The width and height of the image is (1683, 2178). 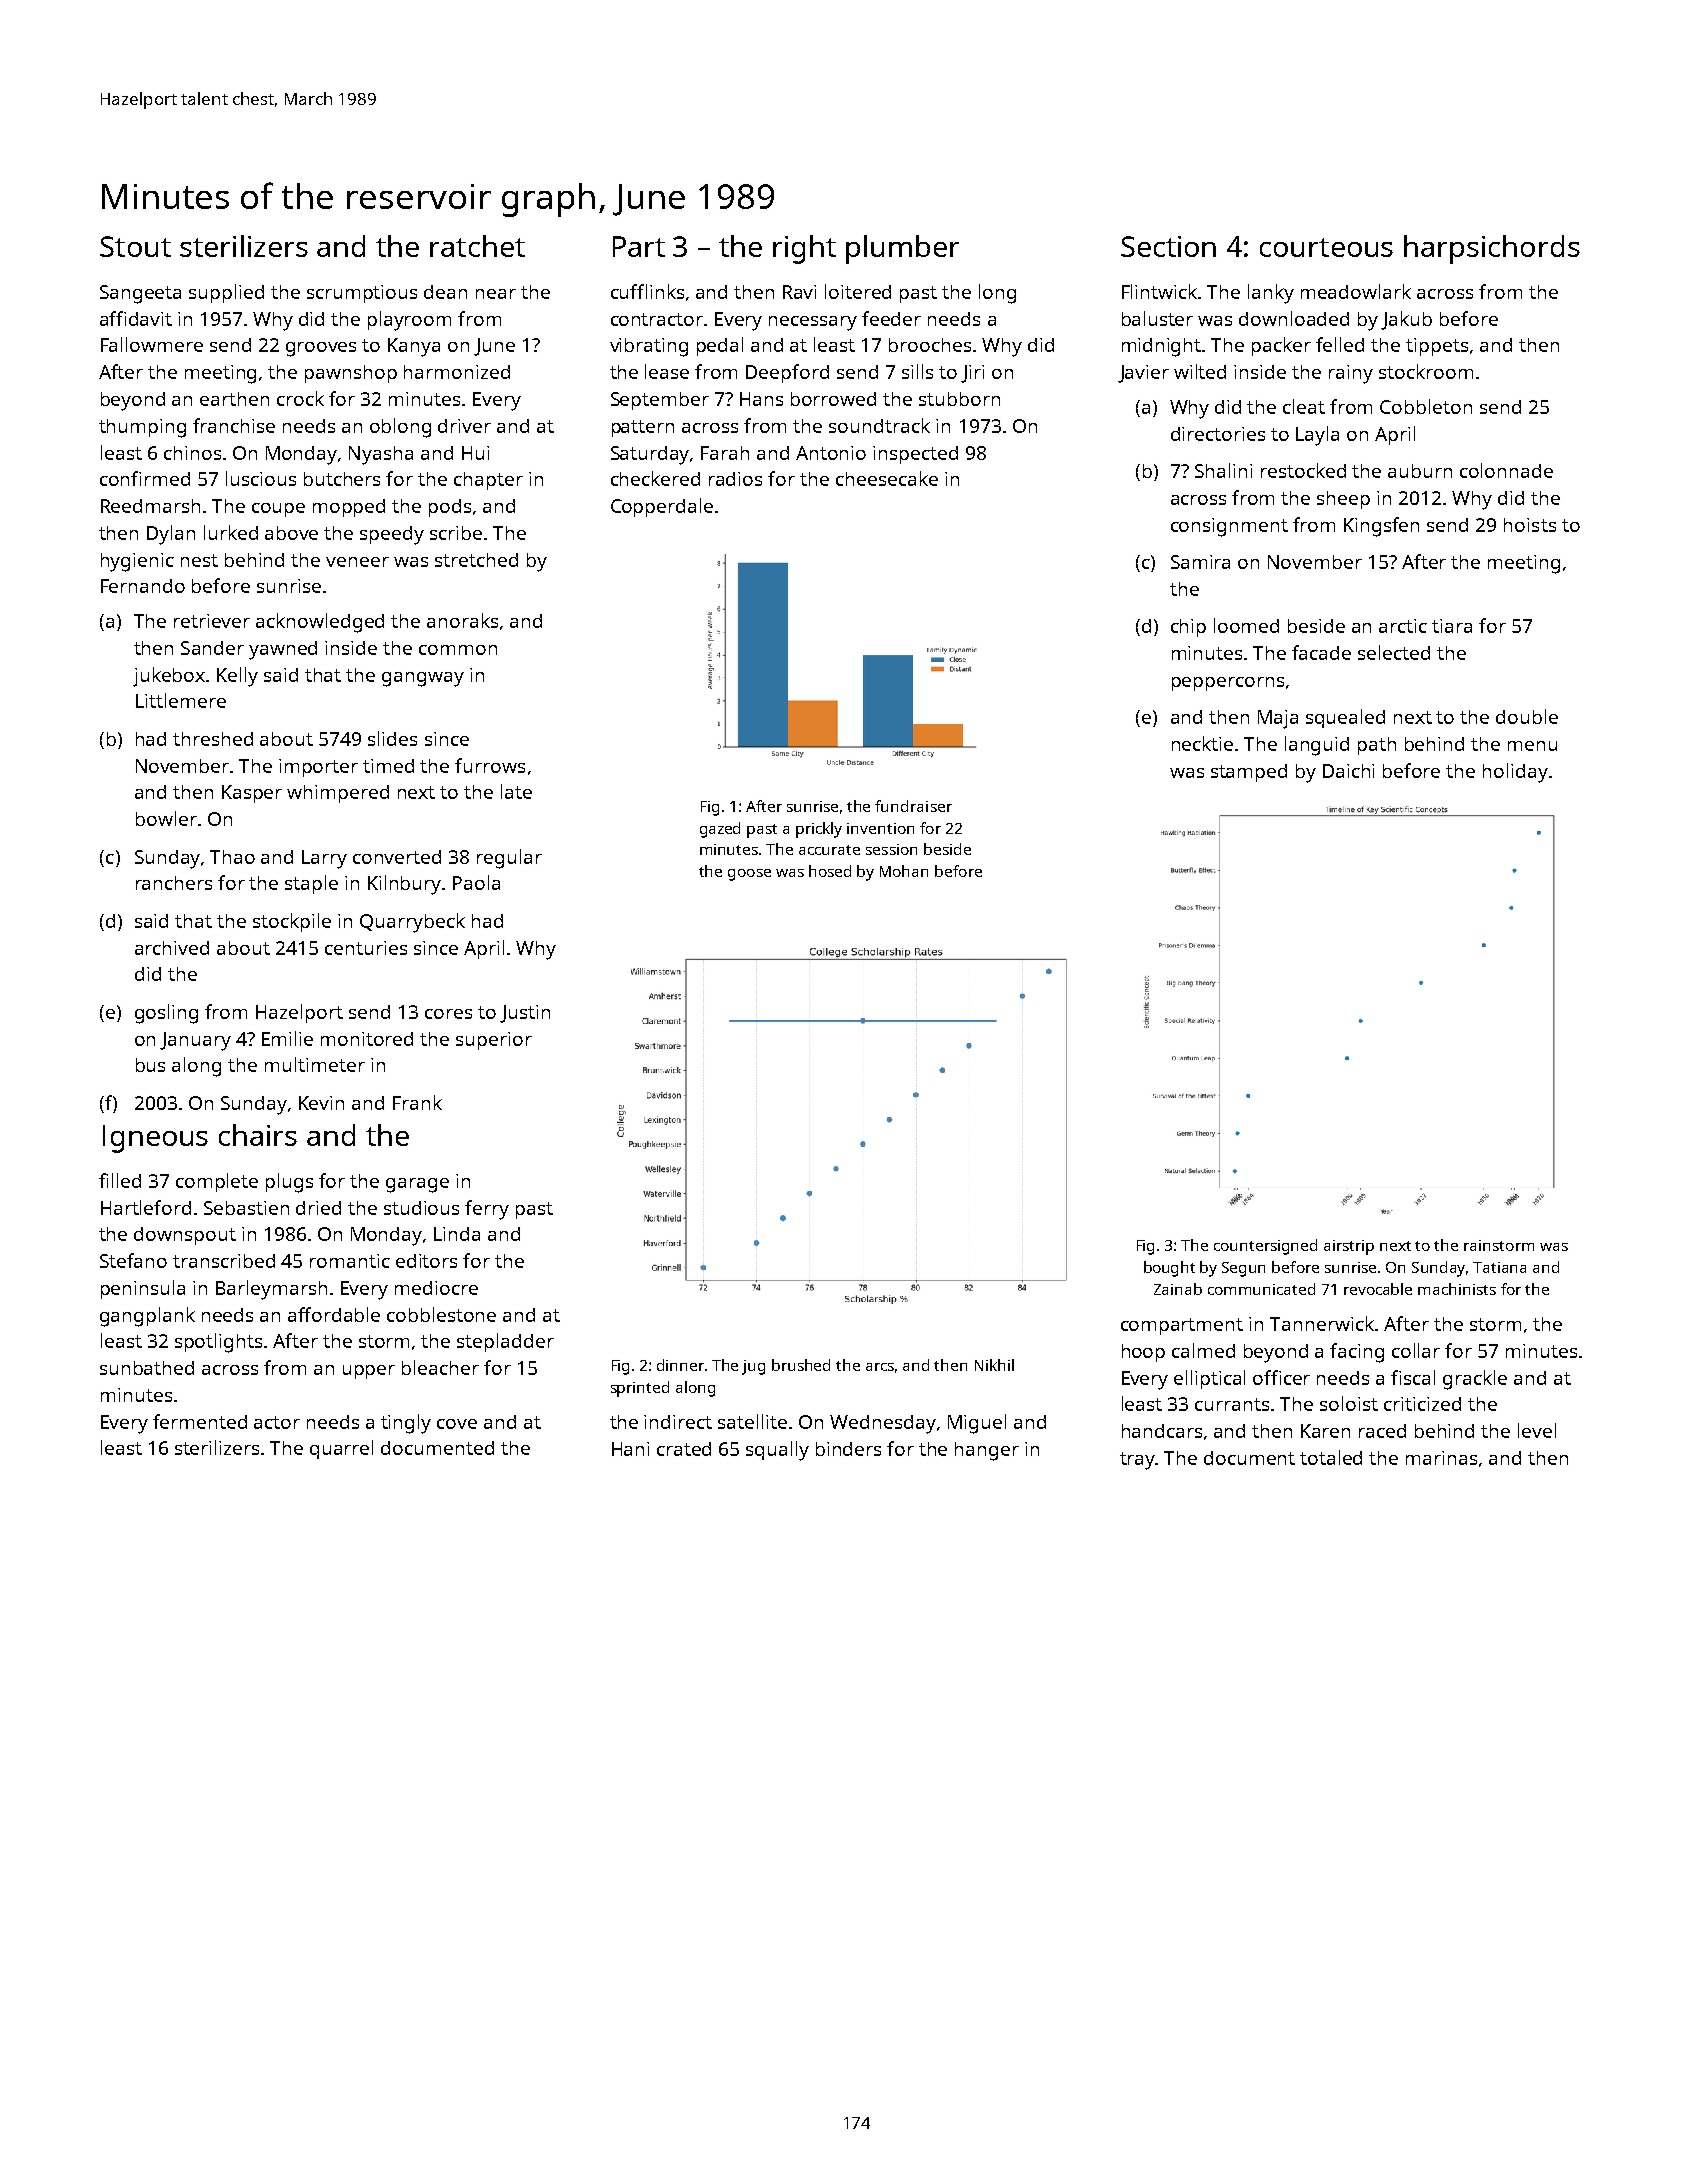 I want to click on right, so click(x=804, y=249).
